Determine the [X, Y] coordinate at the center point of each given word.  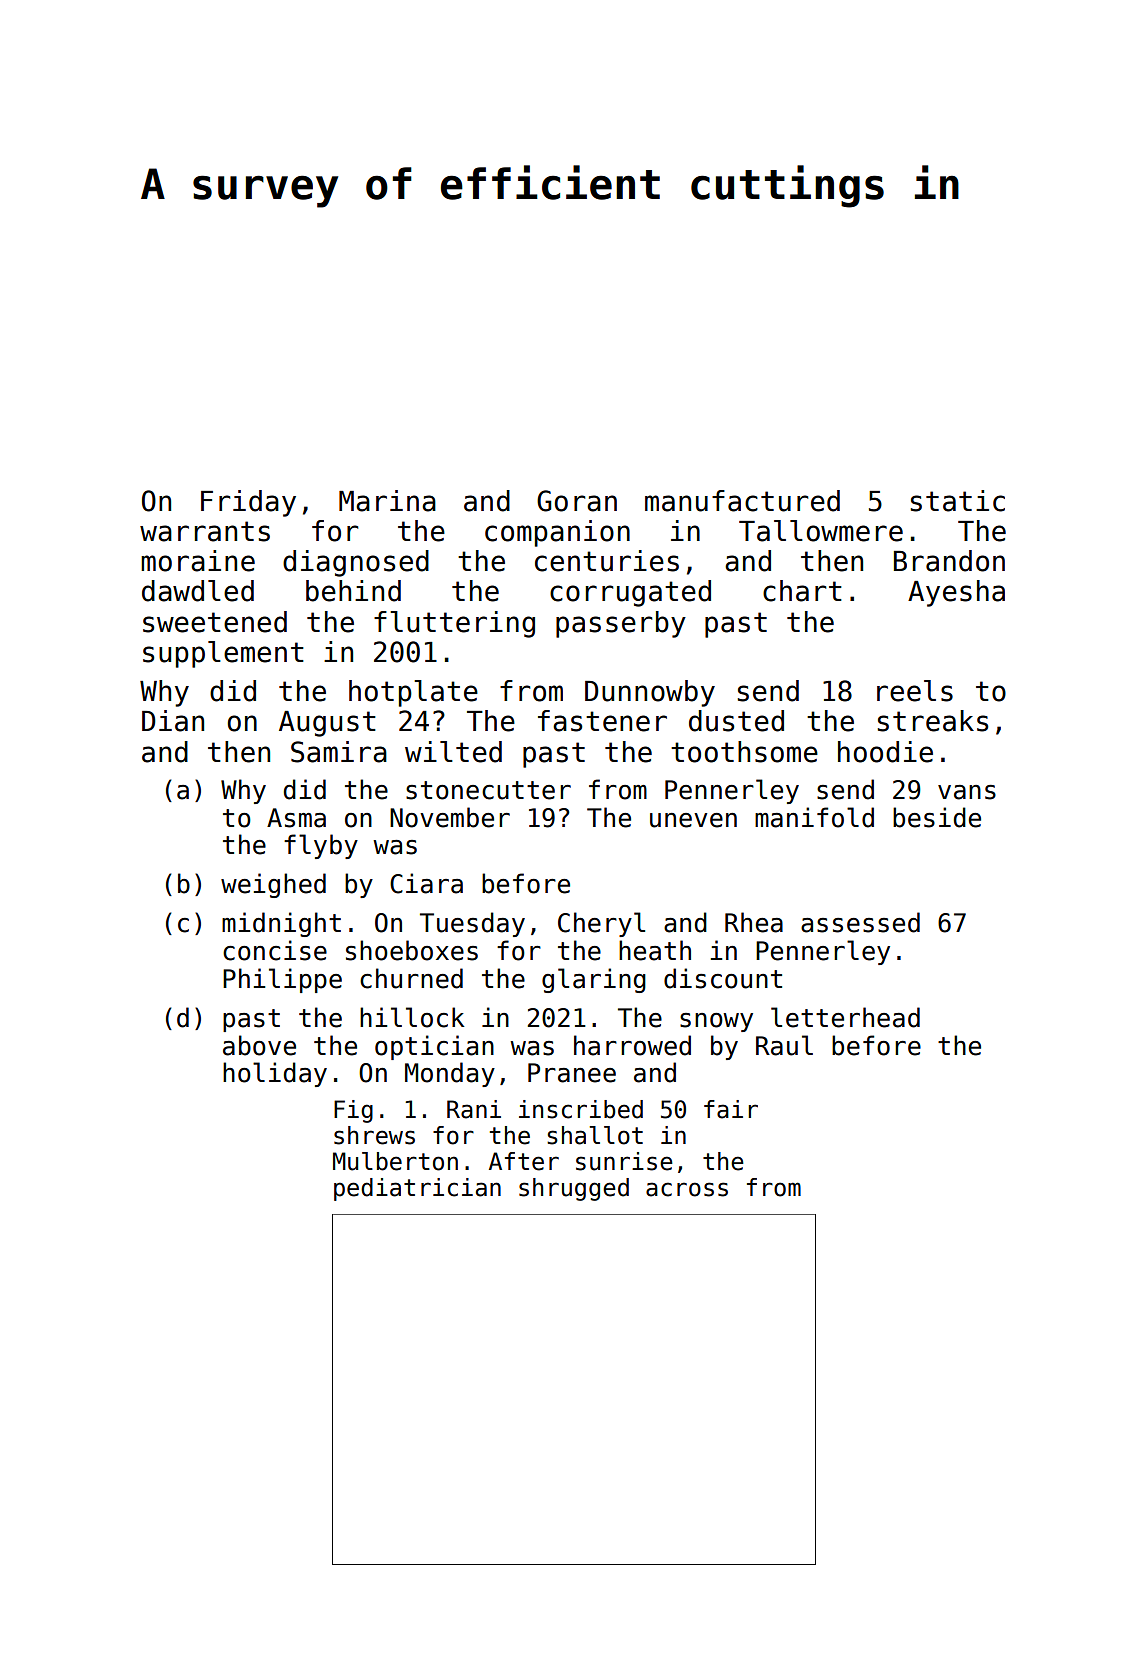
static [958, 501]
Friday [248, 503]
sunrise [624, 1161]
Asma [296, 818]
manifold [814, 817]
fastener [602, 721]
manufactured [742, 501]
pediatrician [417, 1189]
